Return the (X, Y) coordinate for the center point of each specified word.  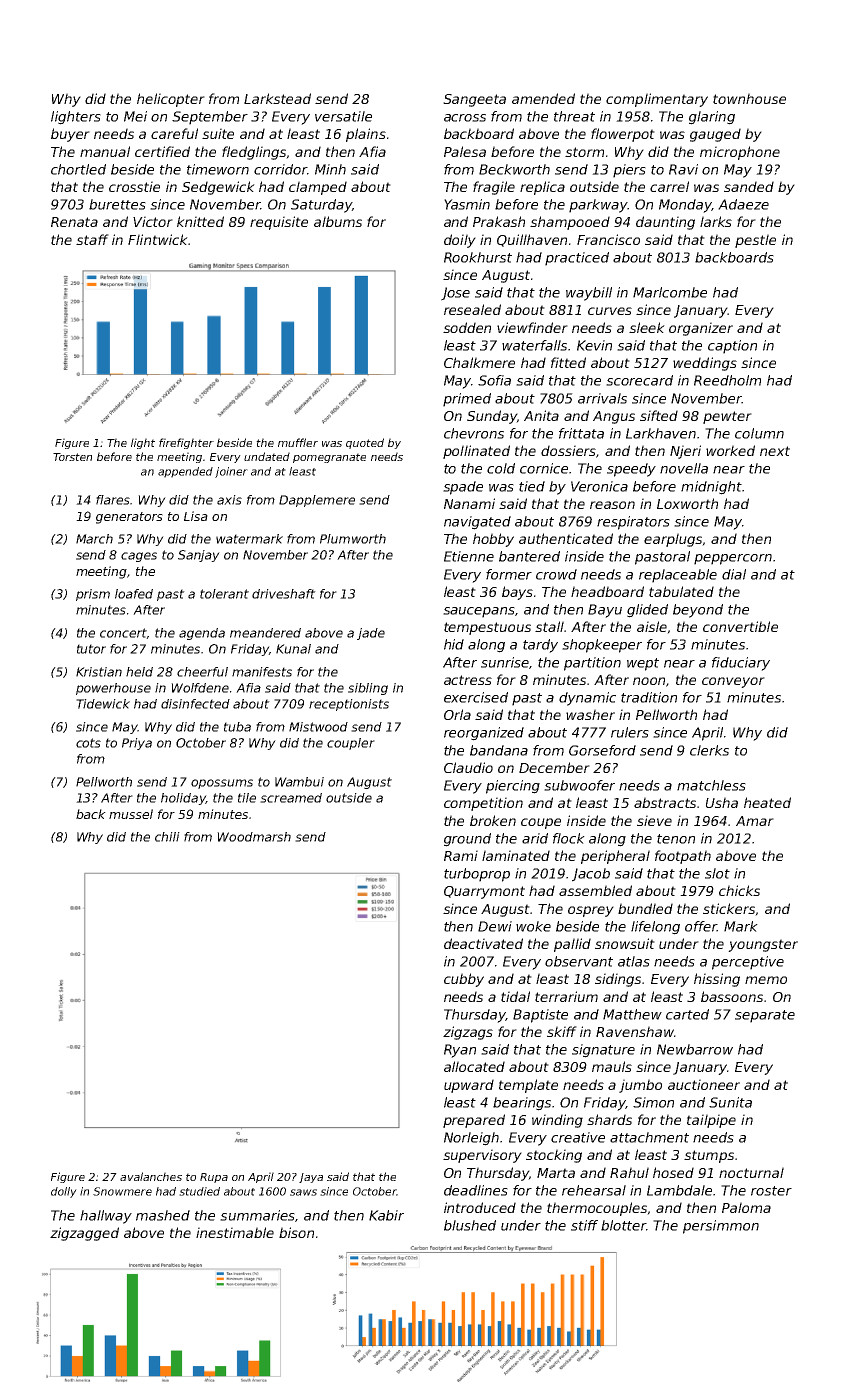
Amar (755, 821)
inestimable (235, 1232)
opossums (222, 784)
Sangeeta (474, 100)
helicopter (171, 100)
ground (467, 840)
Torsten (72, 457)
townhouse (749, 98)
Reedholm (727, 380)
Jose (455, 294)
